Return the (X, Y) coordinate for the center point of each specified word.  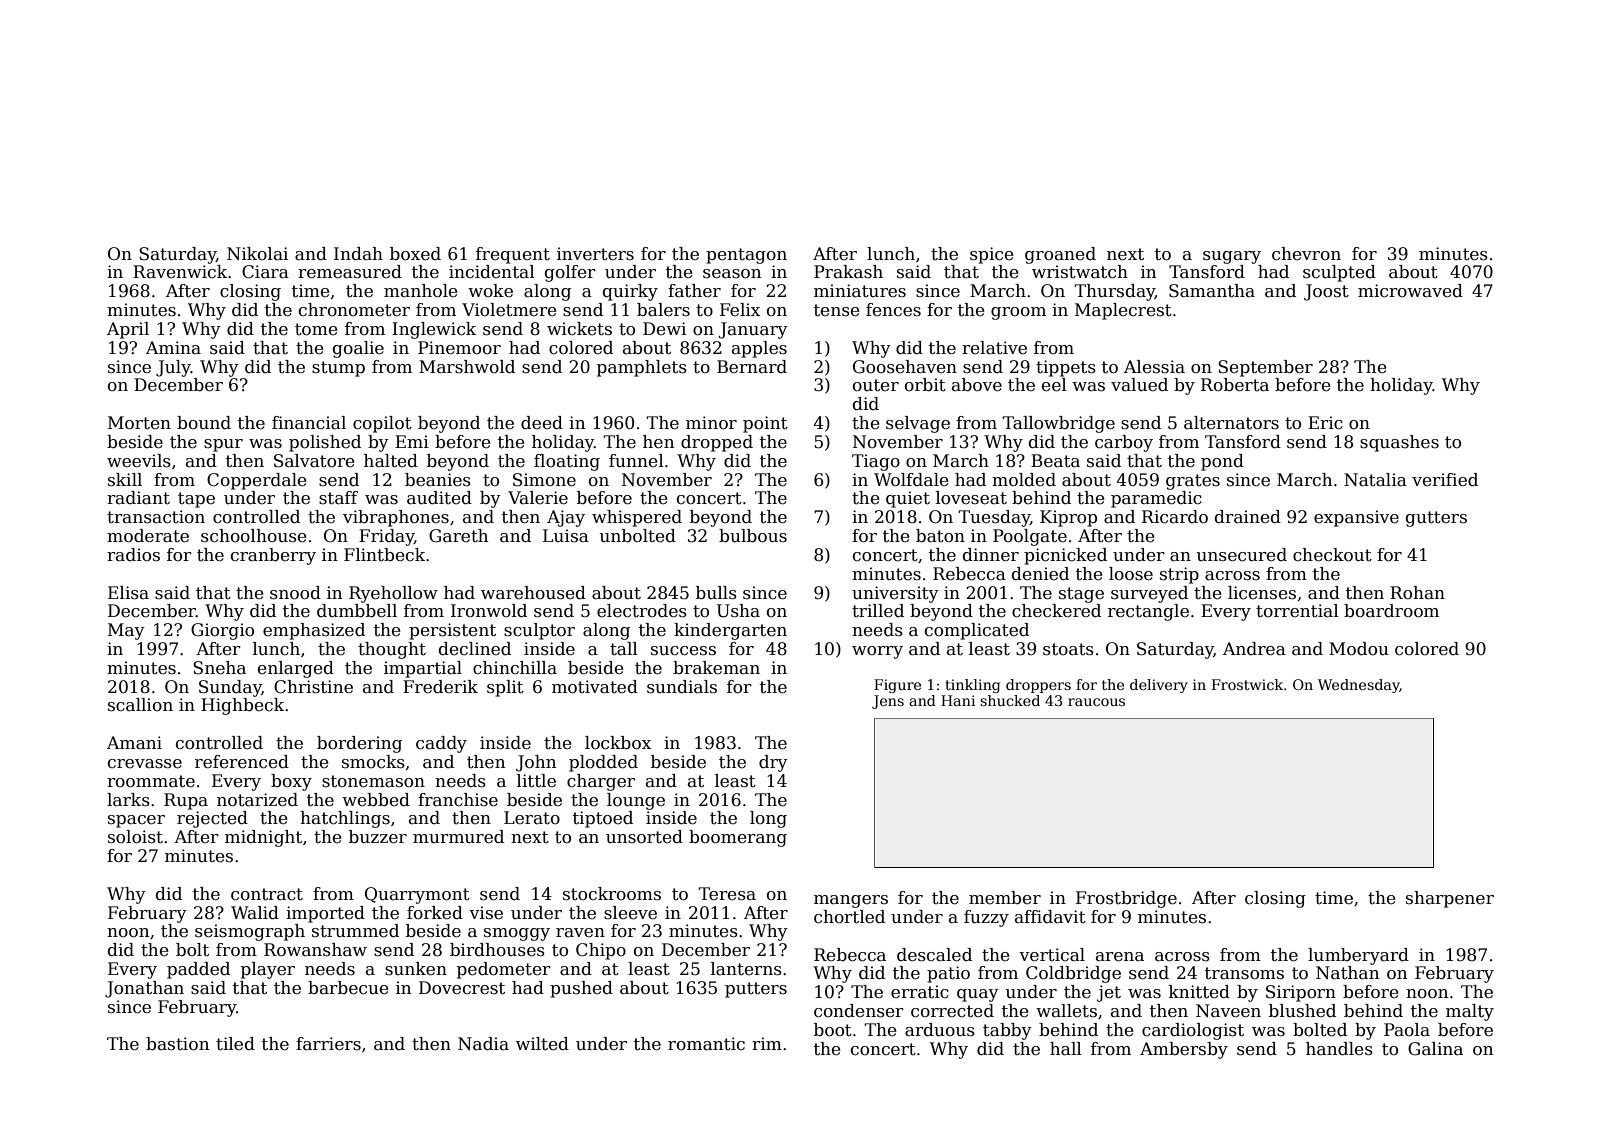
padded (198, 970)
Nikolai (257, 254)
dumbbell (357, 611)
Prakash (848, 272)
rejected (212, 819)
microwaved (1410, 291)
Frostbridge (1126, 899)
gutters (1436, 519)
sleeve (630, 913)
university (895, 594)
